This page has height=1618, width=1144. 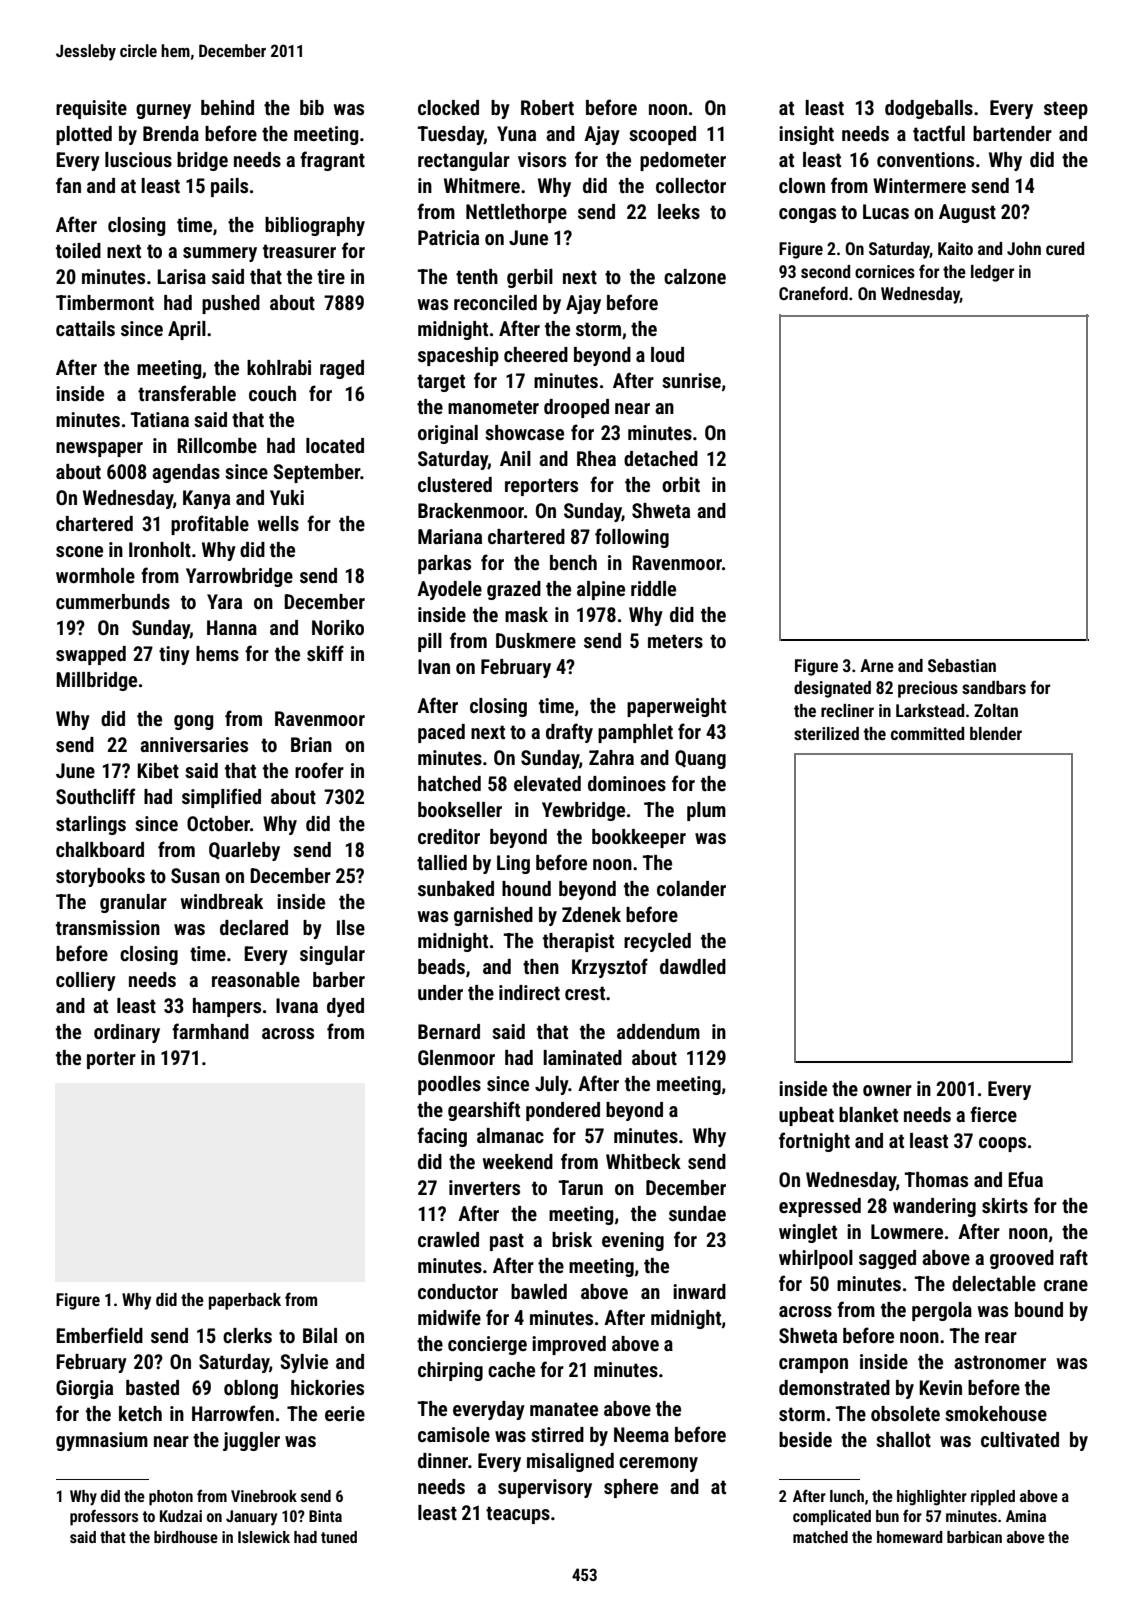 What do you see at coordinates (576, 408) in the page?
I see `drooped` at bounding box center [576, 408].
